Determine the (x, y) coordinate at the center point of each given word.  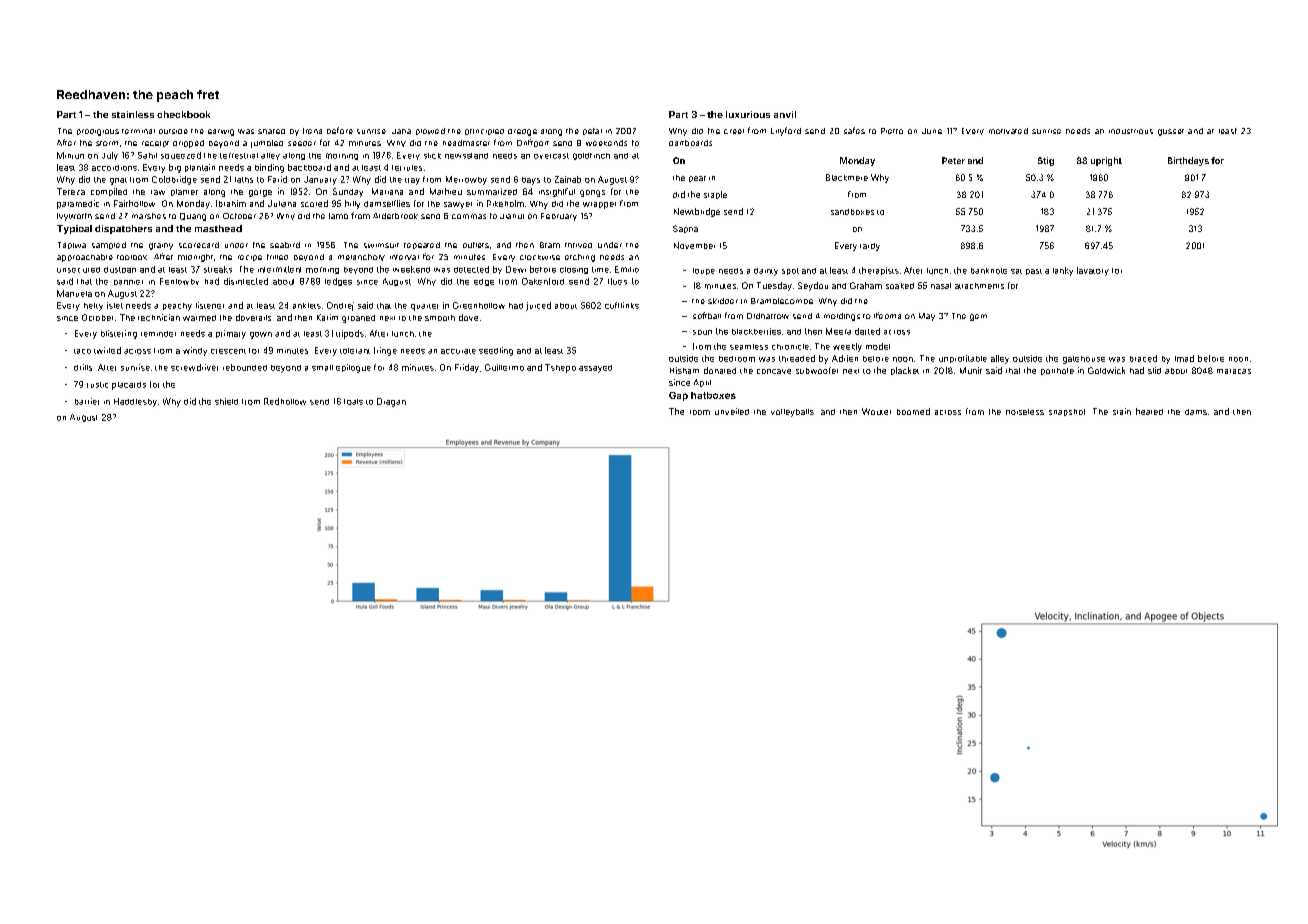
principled (484, 132)
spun (702, 332)
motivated (1008, 131)
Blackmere (847, 177)
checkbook (183, 114)
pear (697, 179)
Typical (74, 229)
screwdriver (194, 367)
